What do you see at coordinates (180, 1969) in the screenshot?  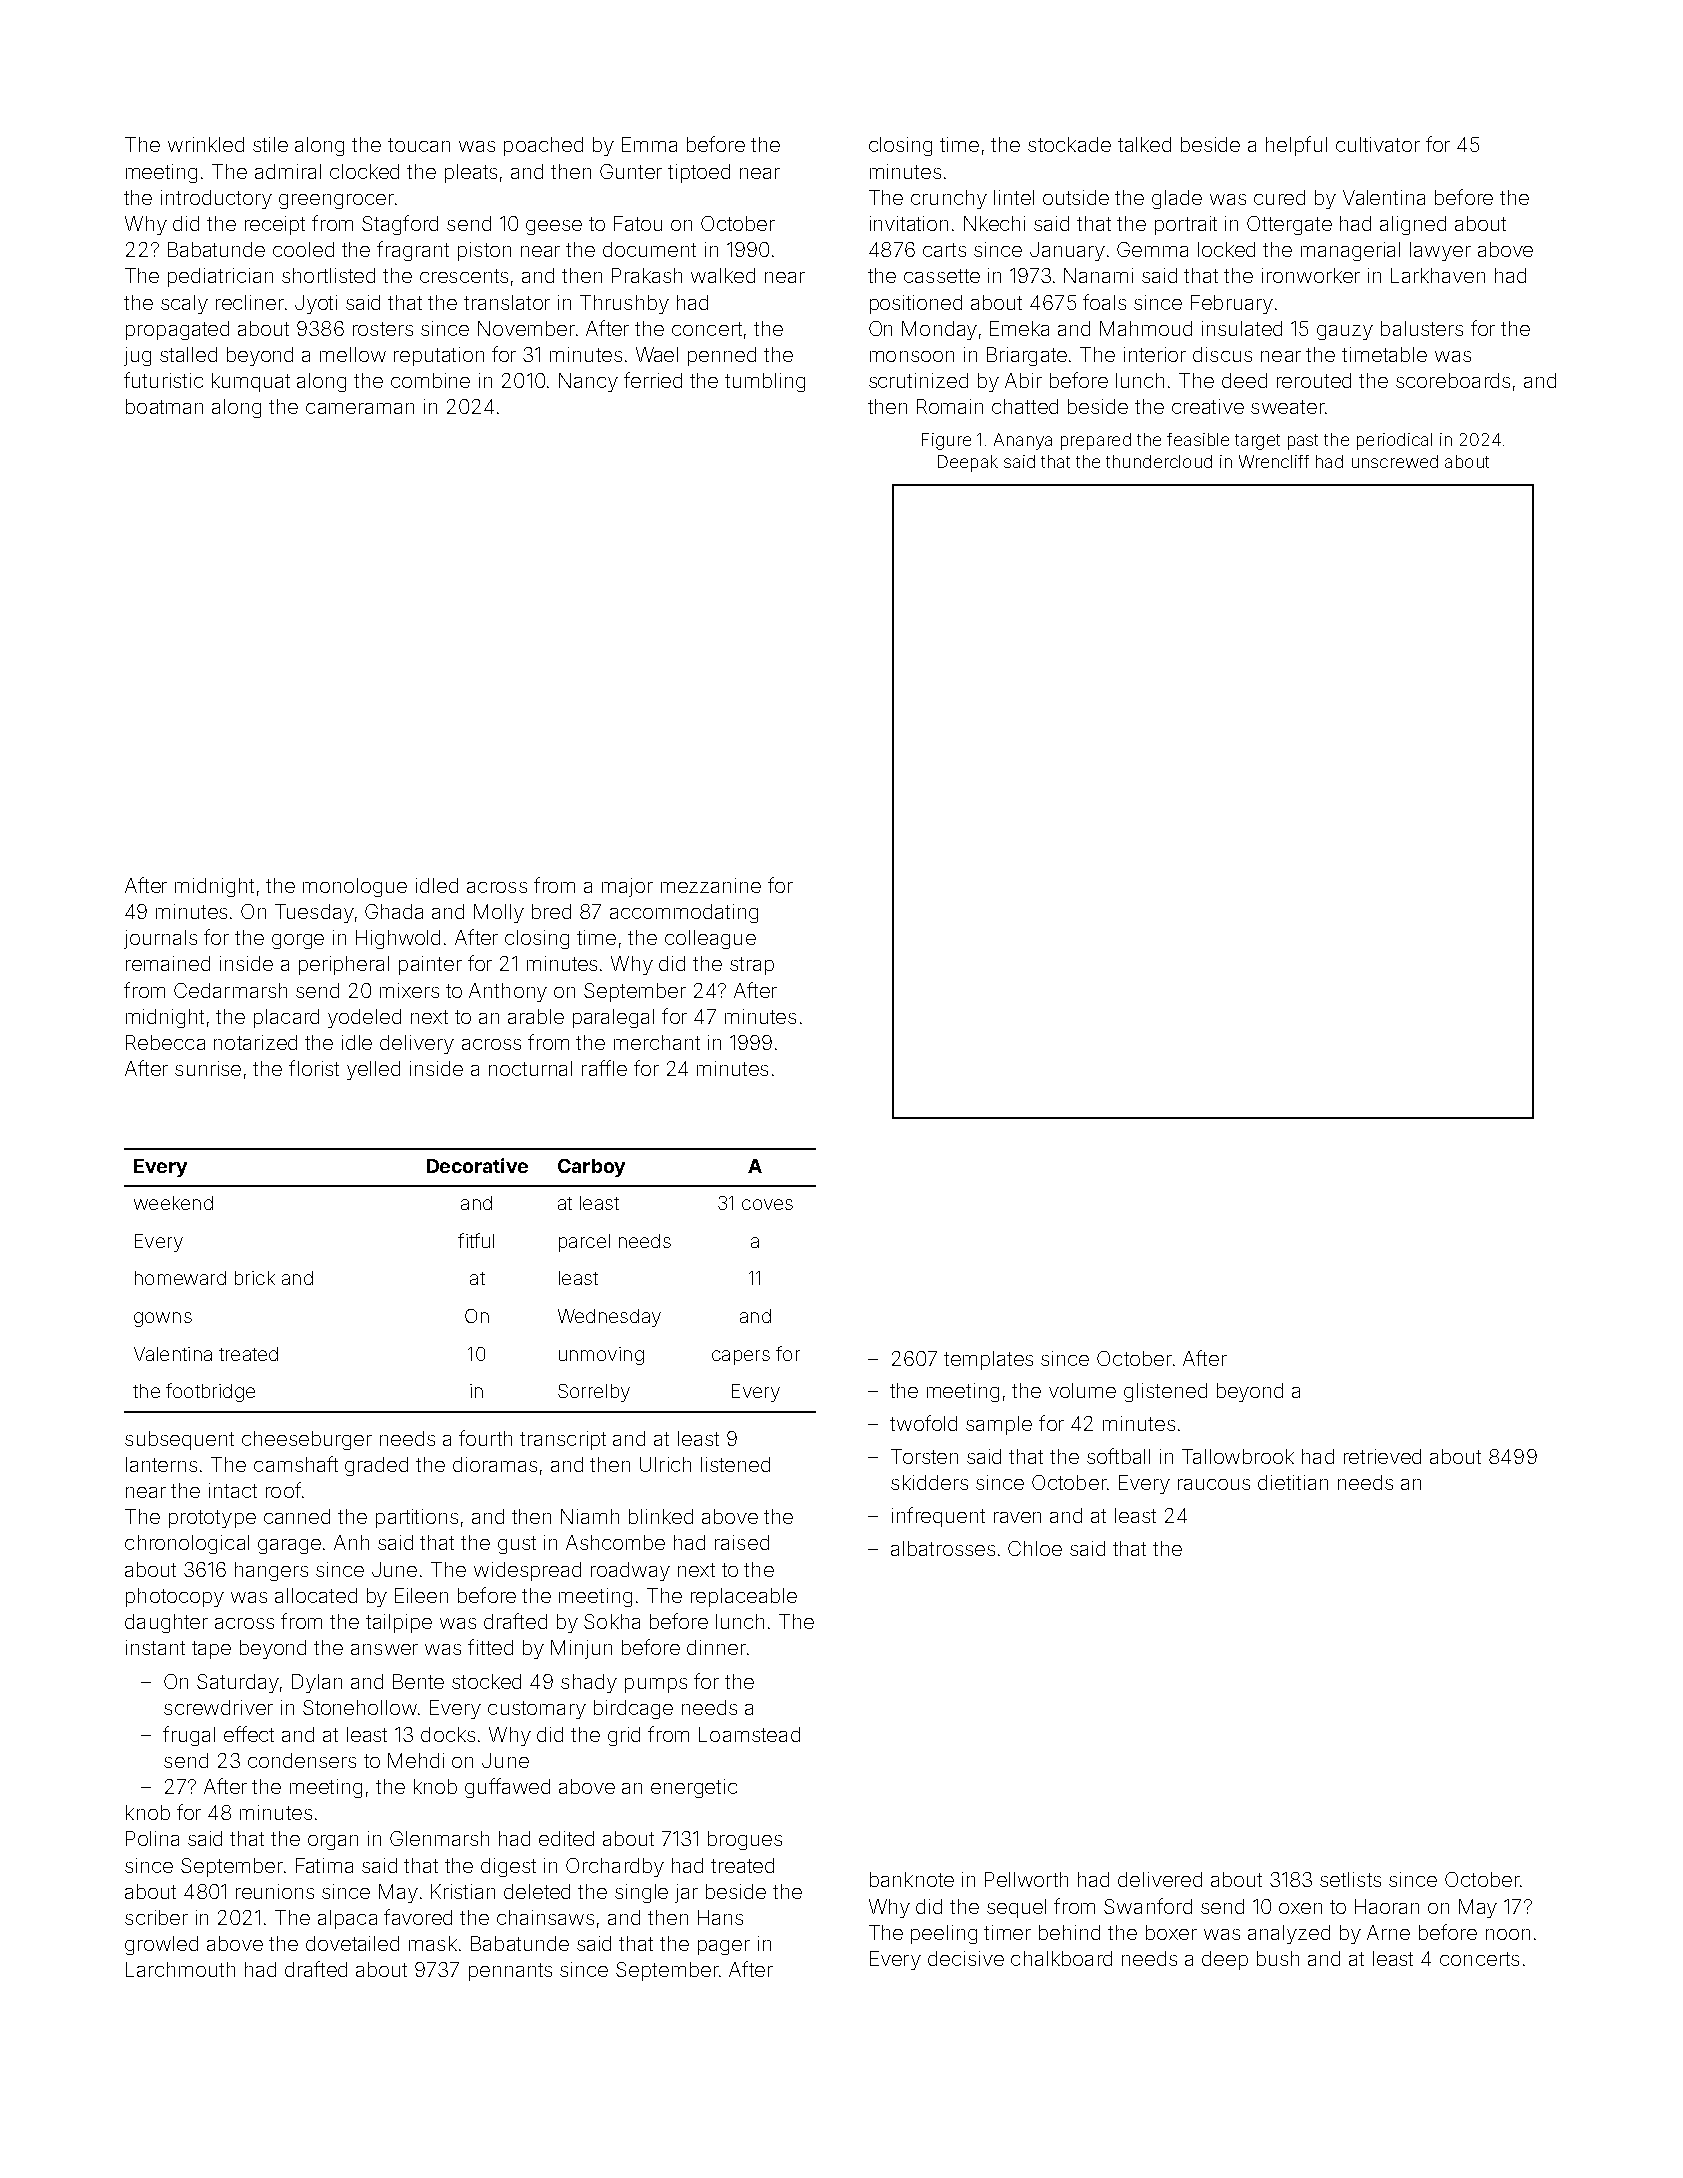 I see `Larchmouth` at bounding box center [180, 1969].
